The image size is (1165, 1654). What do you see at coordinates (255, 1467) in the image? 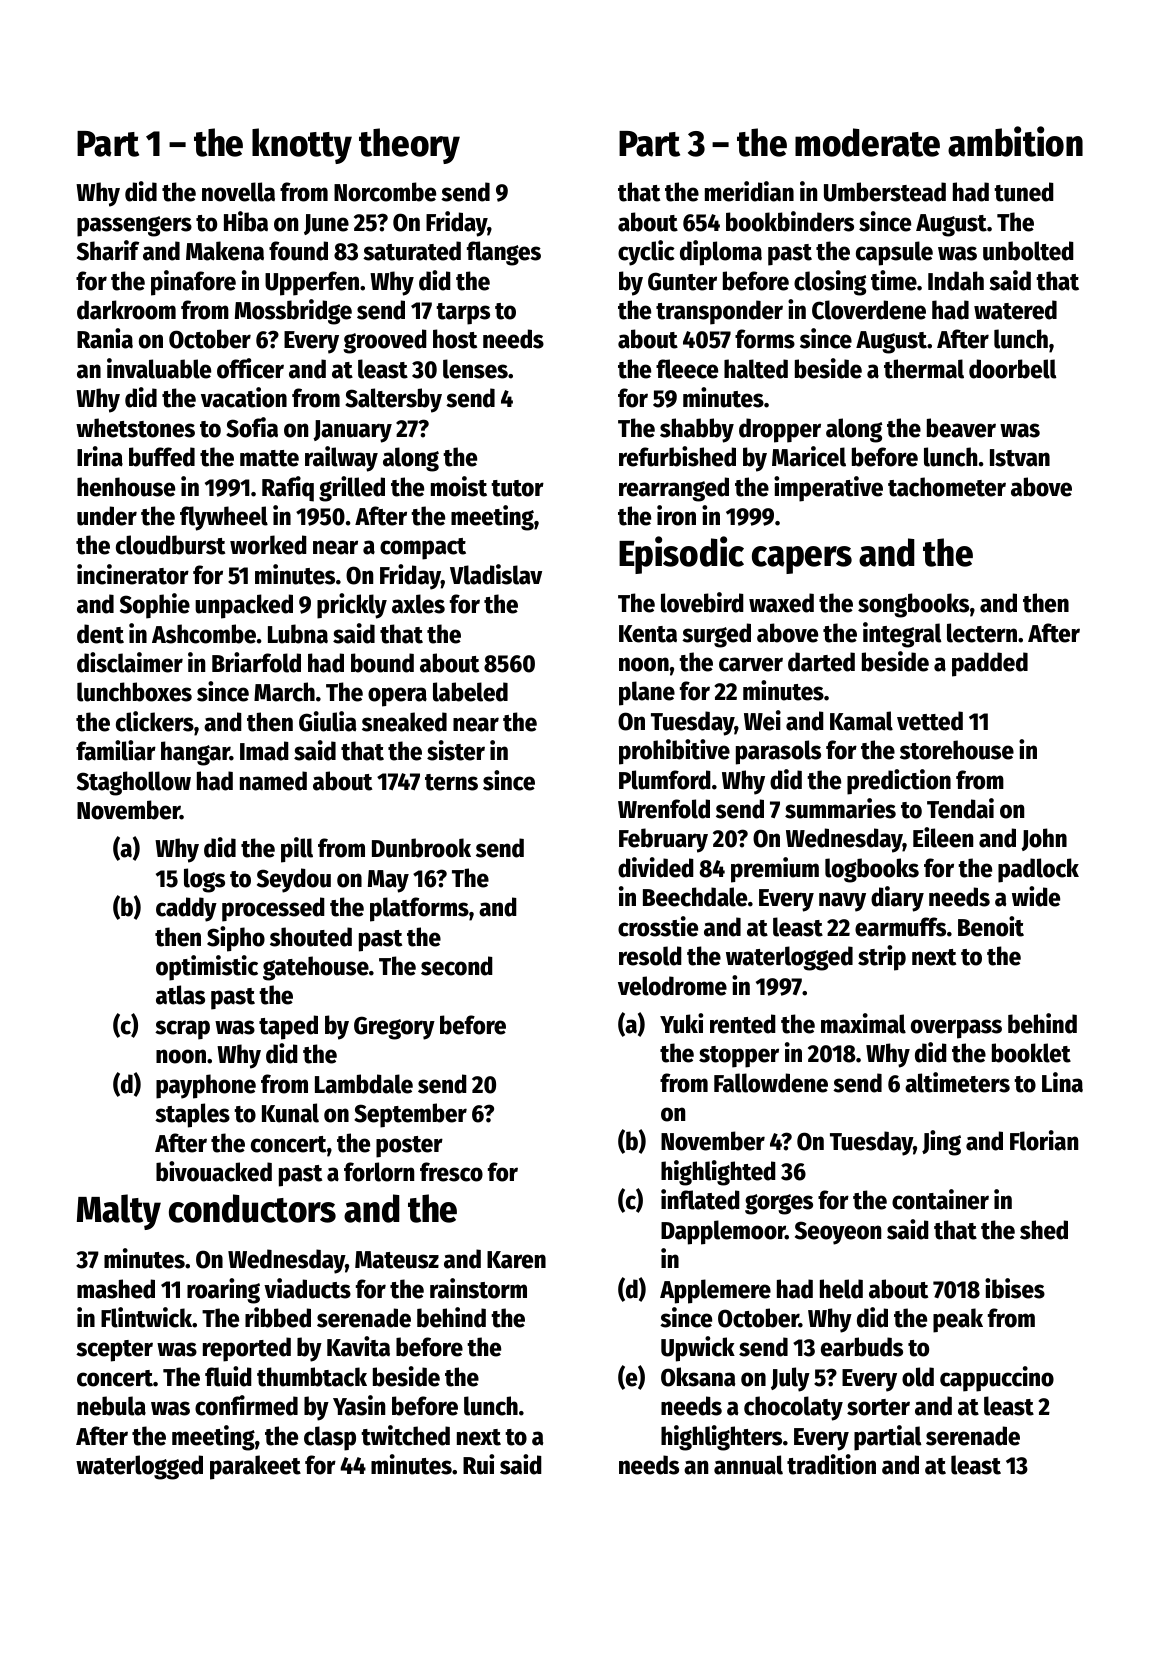
I see `parakeet` at bounding box center [255, 1467].
